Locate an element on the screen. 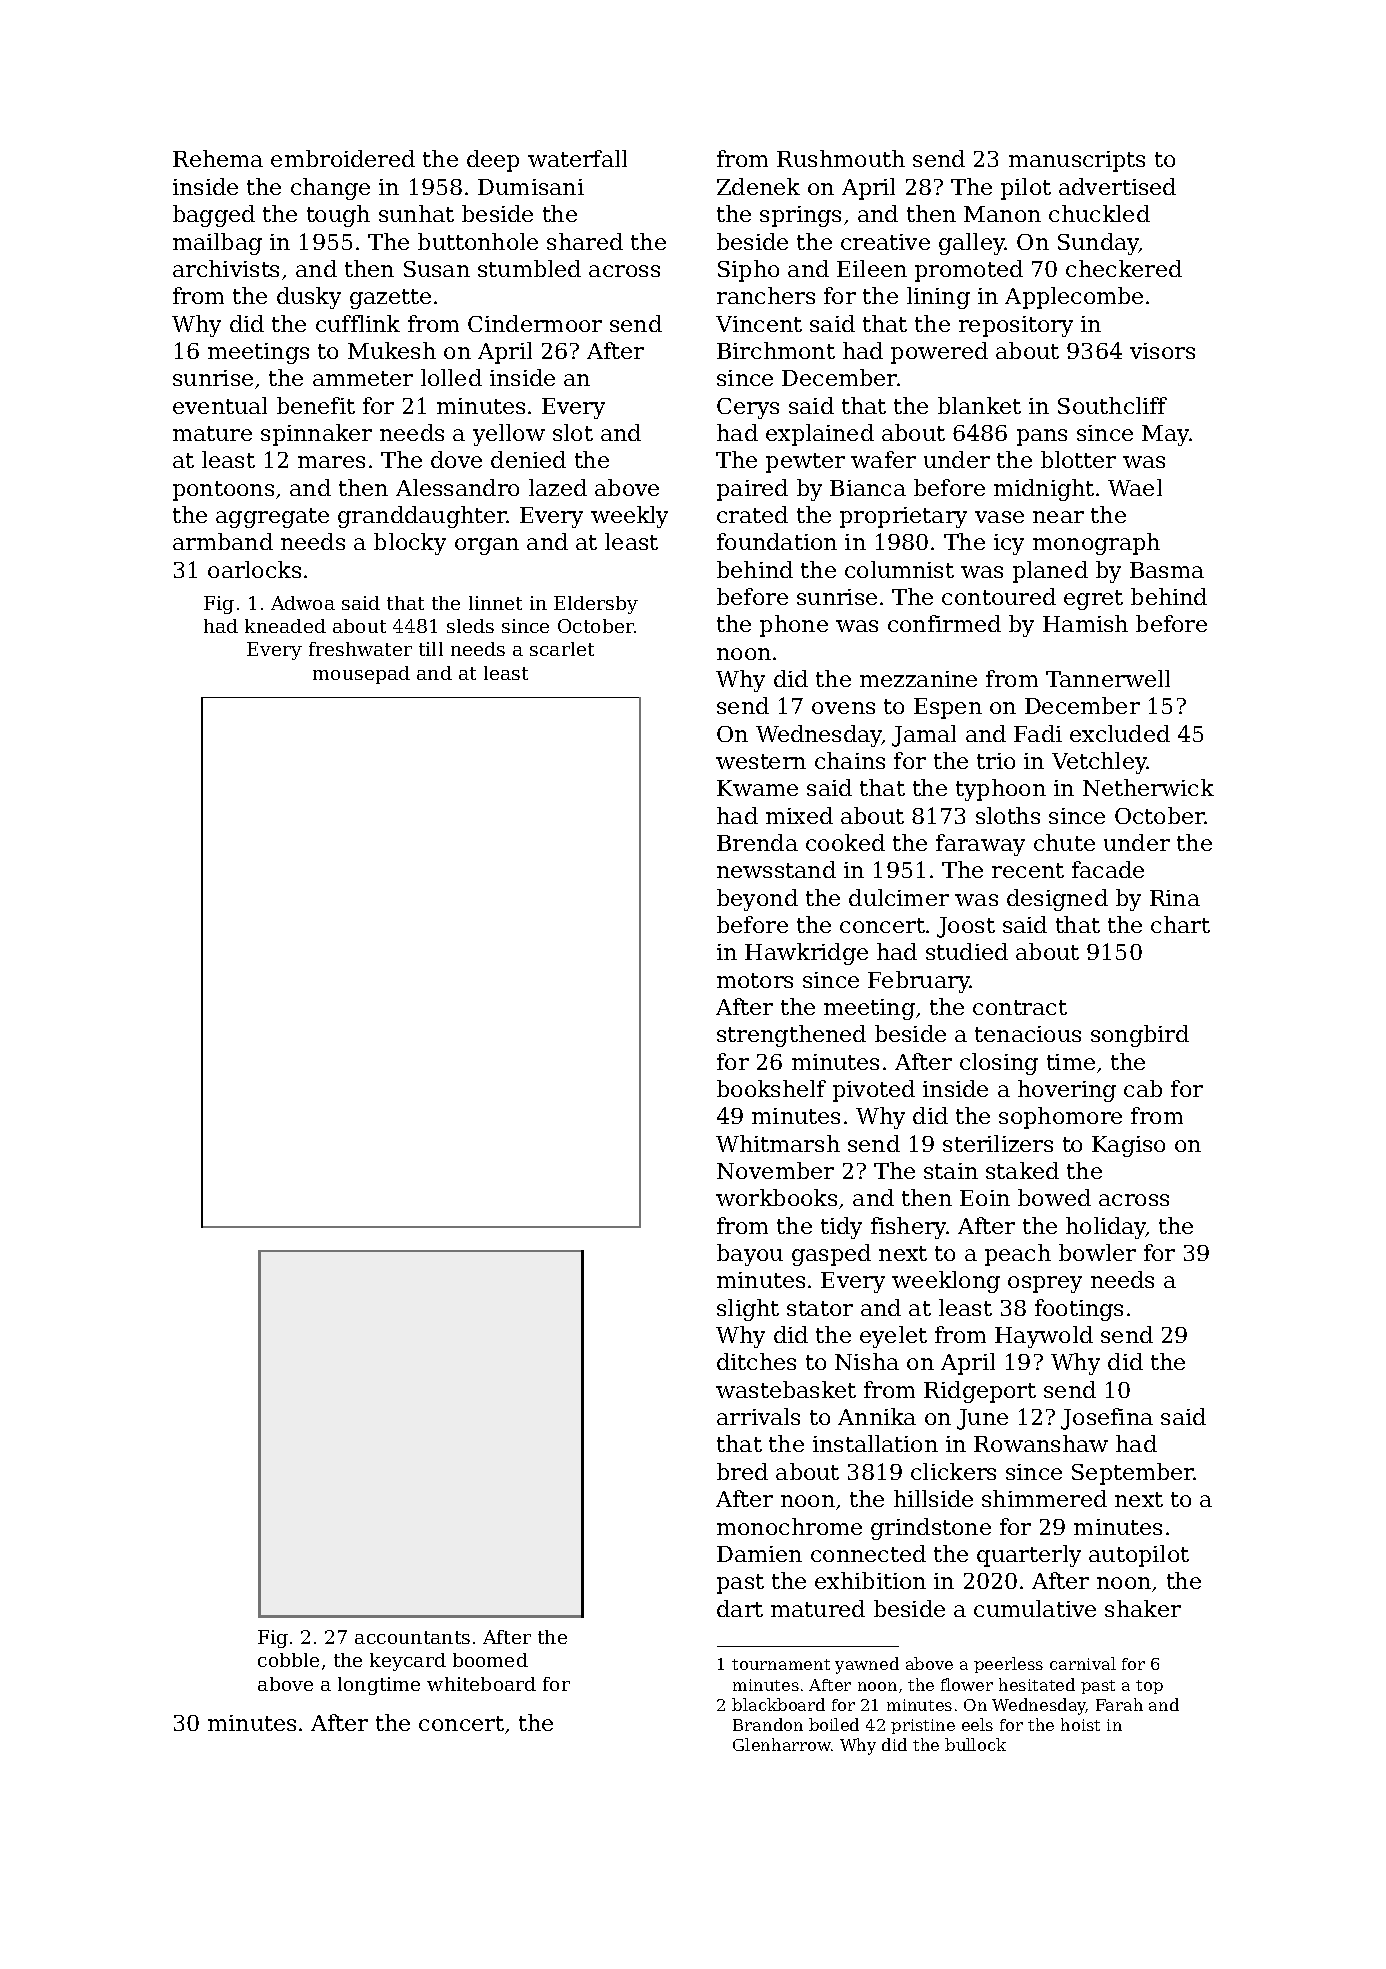 This screenshot has height=1969, width=1386. Brandon is located at coordinates (768, 1724).
